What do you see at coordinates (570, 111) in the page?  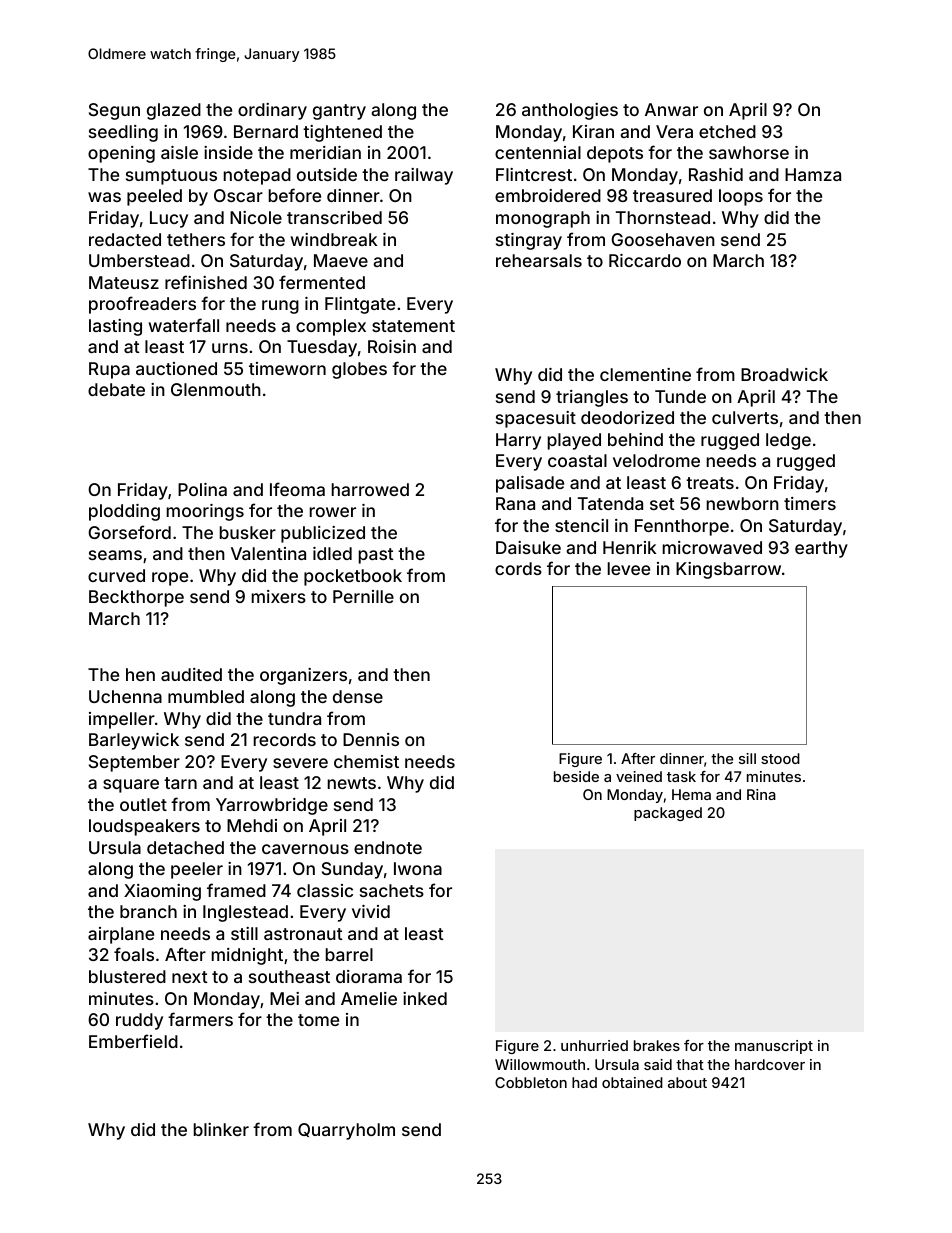 I see `anthologies` at bounding box center [570, 111].
